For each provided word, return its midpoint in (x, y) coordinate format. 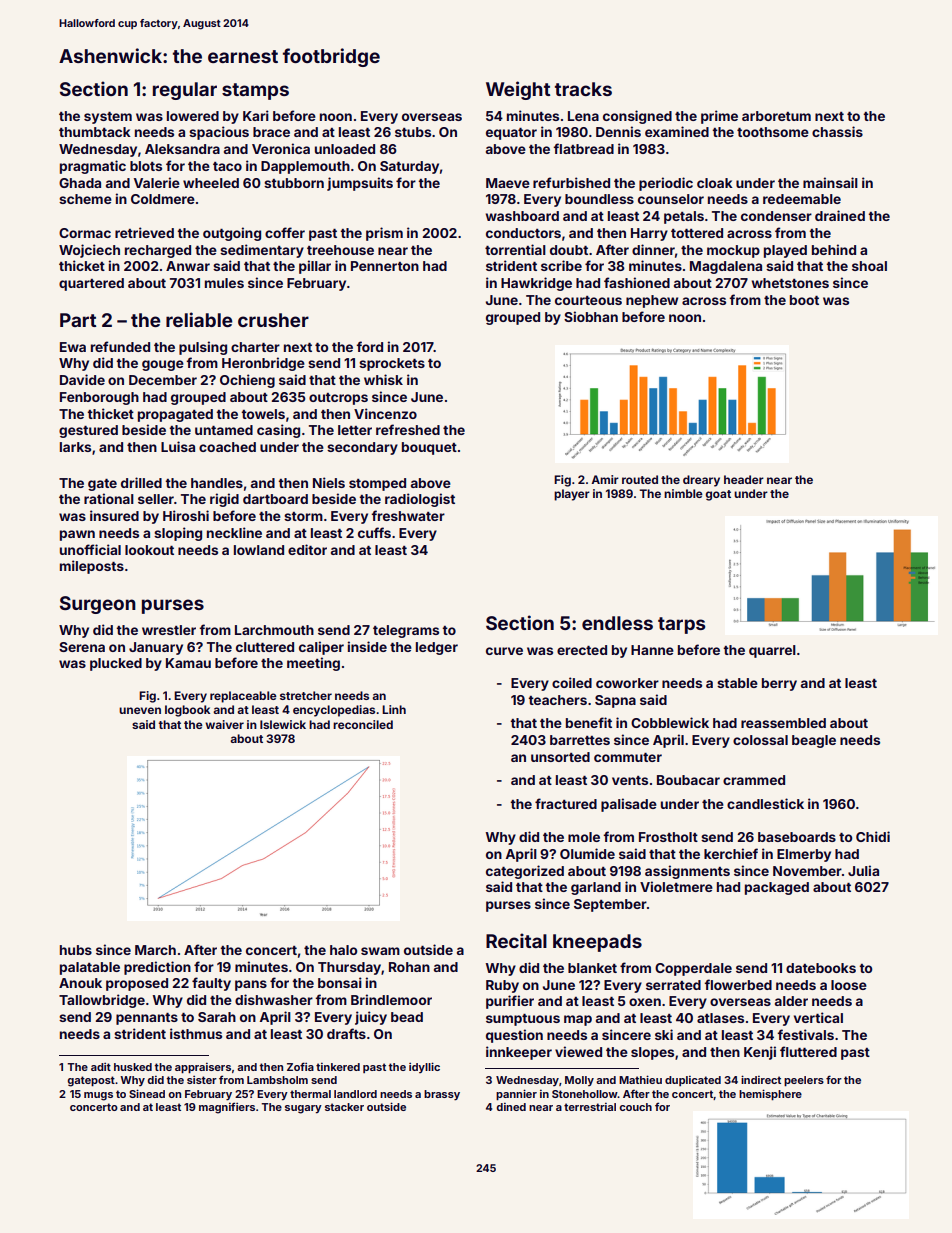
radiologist (420, 500)
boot (804, 300)
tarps (681, 625)
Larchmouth (274, 630)
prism (384, 234)
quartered (91, 284)
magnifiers (227, 1108)
